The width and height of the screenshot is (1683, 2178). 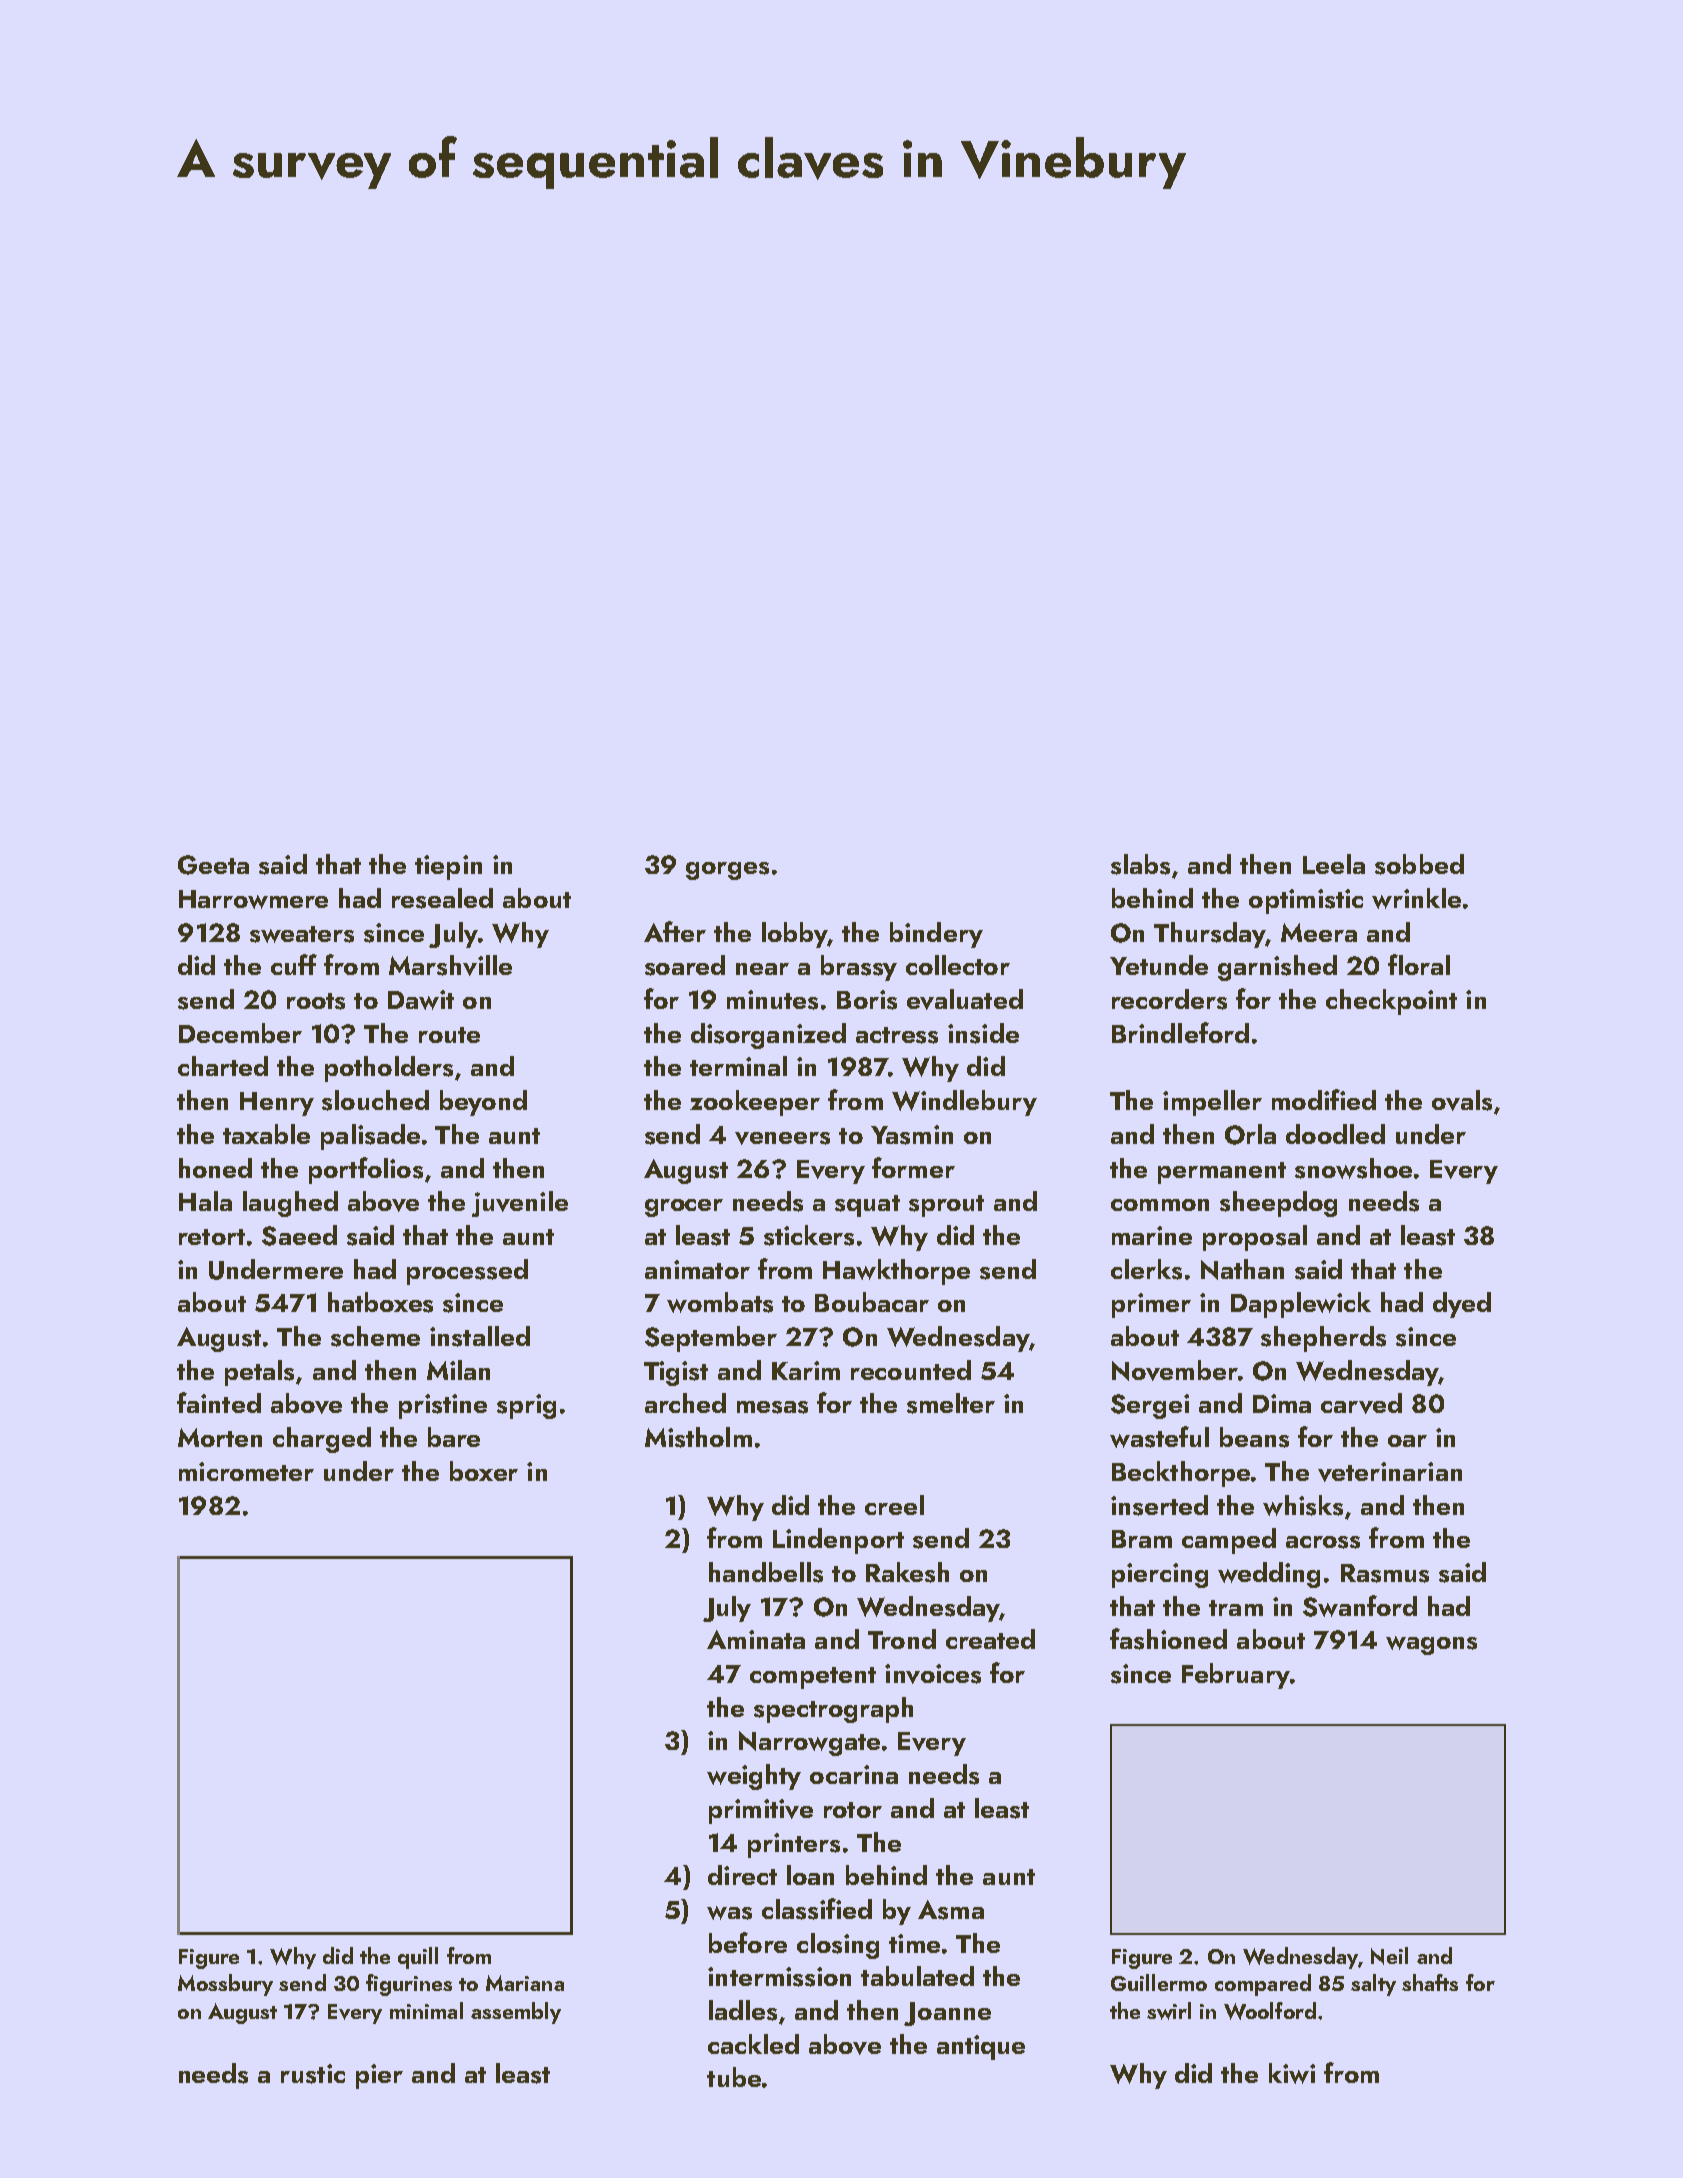 What do you see at coordinates (902, 1639) in the screenshot?
I see `Trond` at bounding box center [902, 1639].
